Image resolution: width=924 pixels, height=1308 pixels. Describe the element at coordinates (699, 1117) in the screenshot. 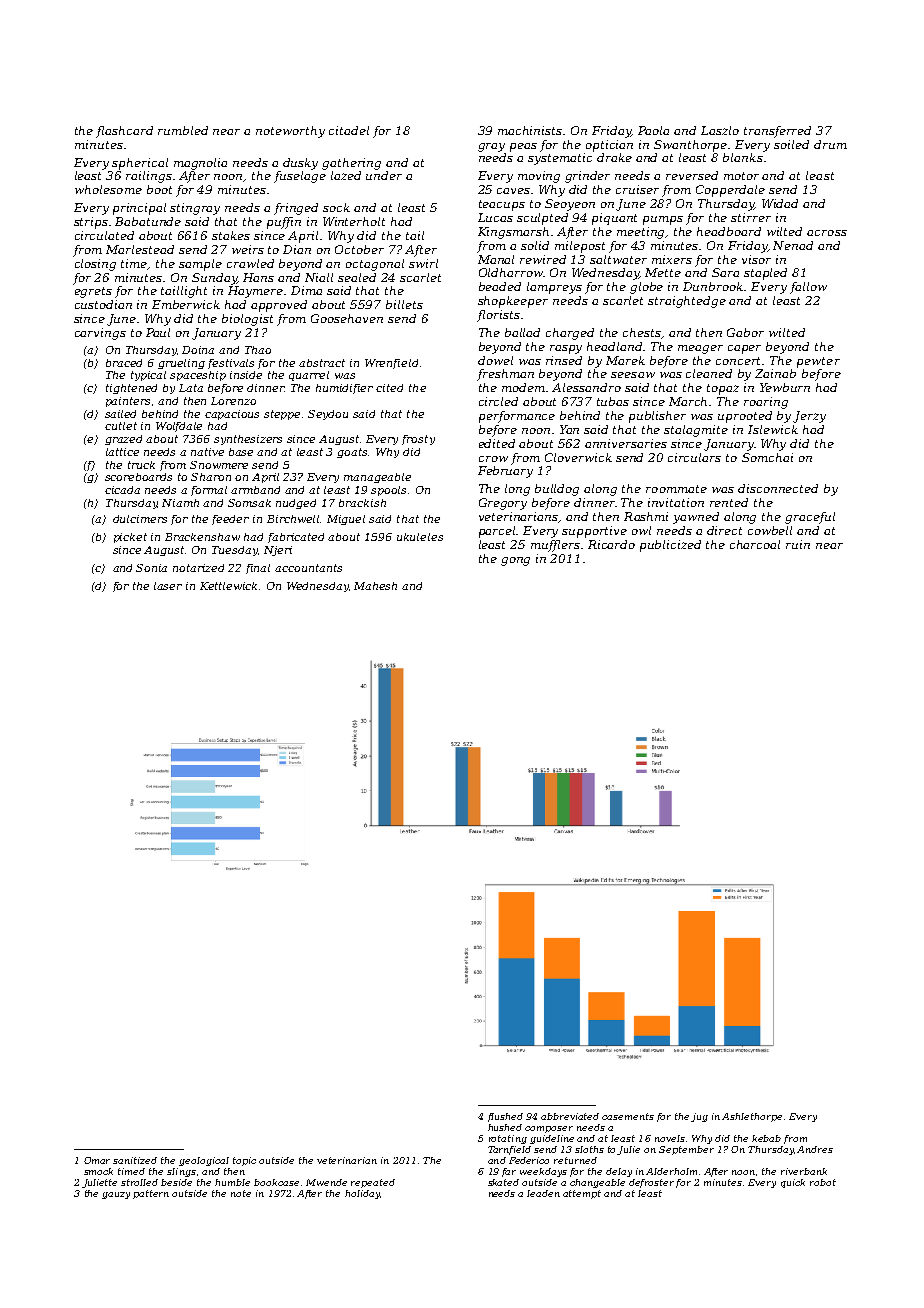

I see `jug` at that location.
